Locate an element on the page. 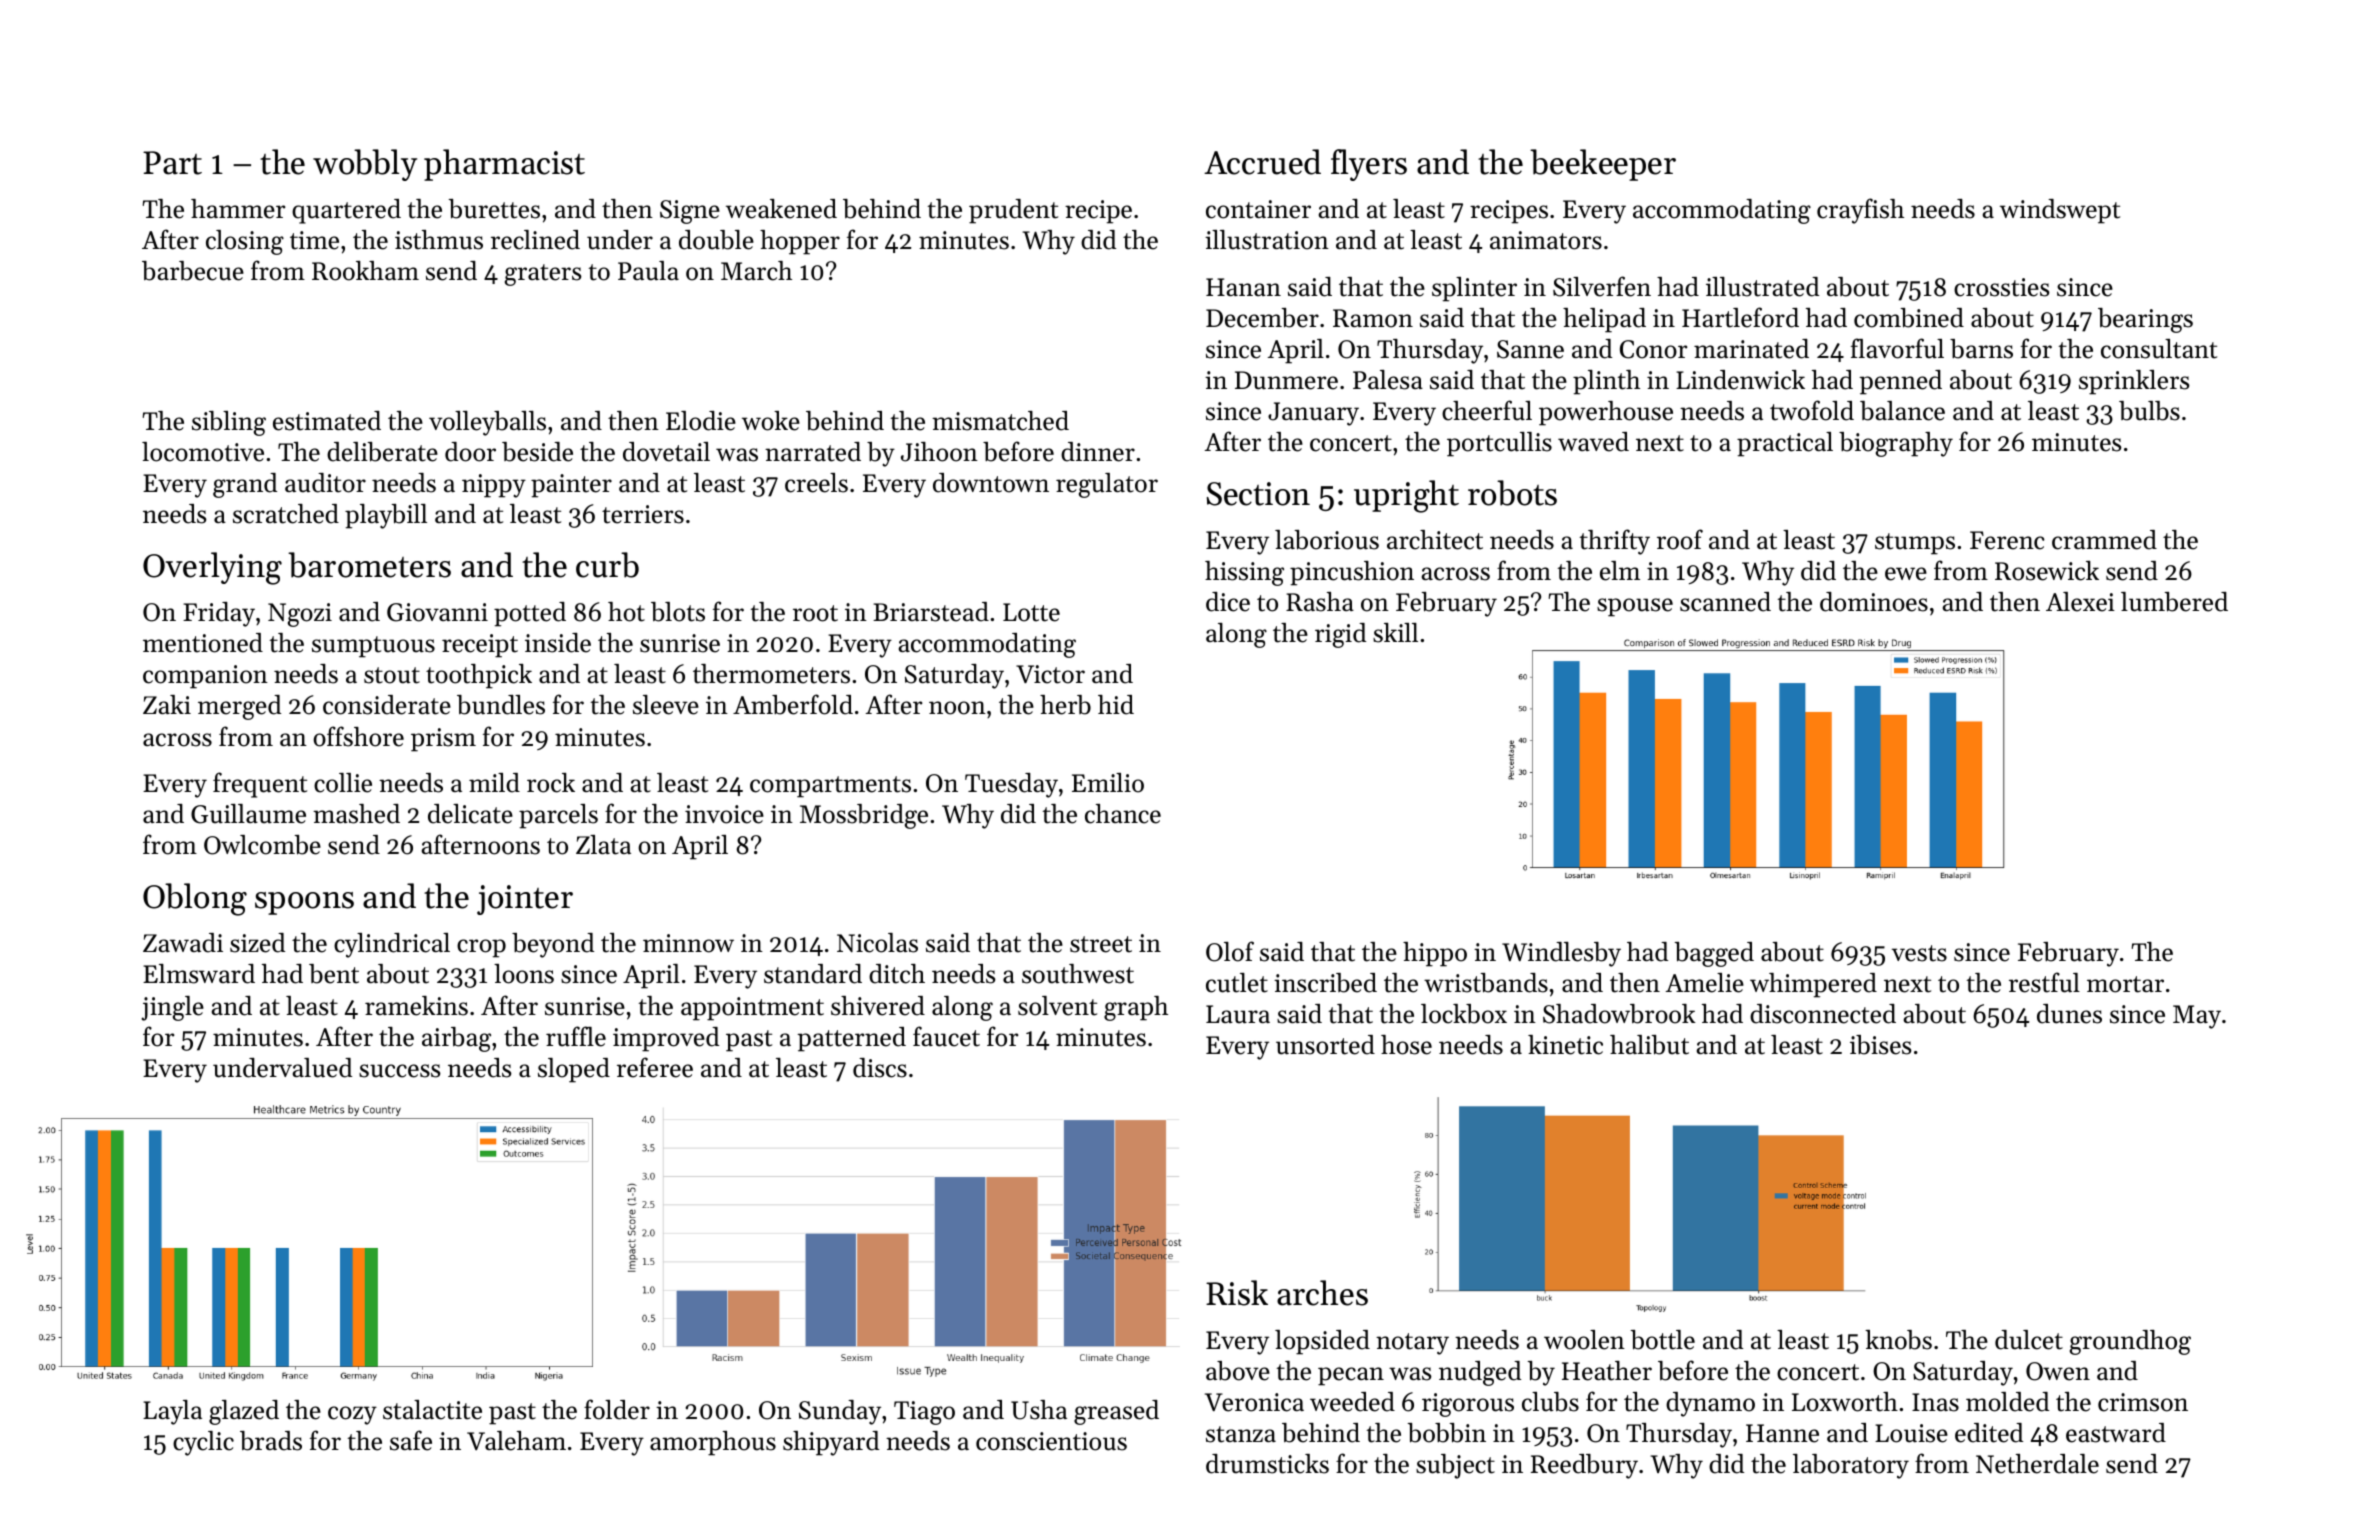 The image size is (2380, 1540). pharmacist is located at coordinates (504, 165).
